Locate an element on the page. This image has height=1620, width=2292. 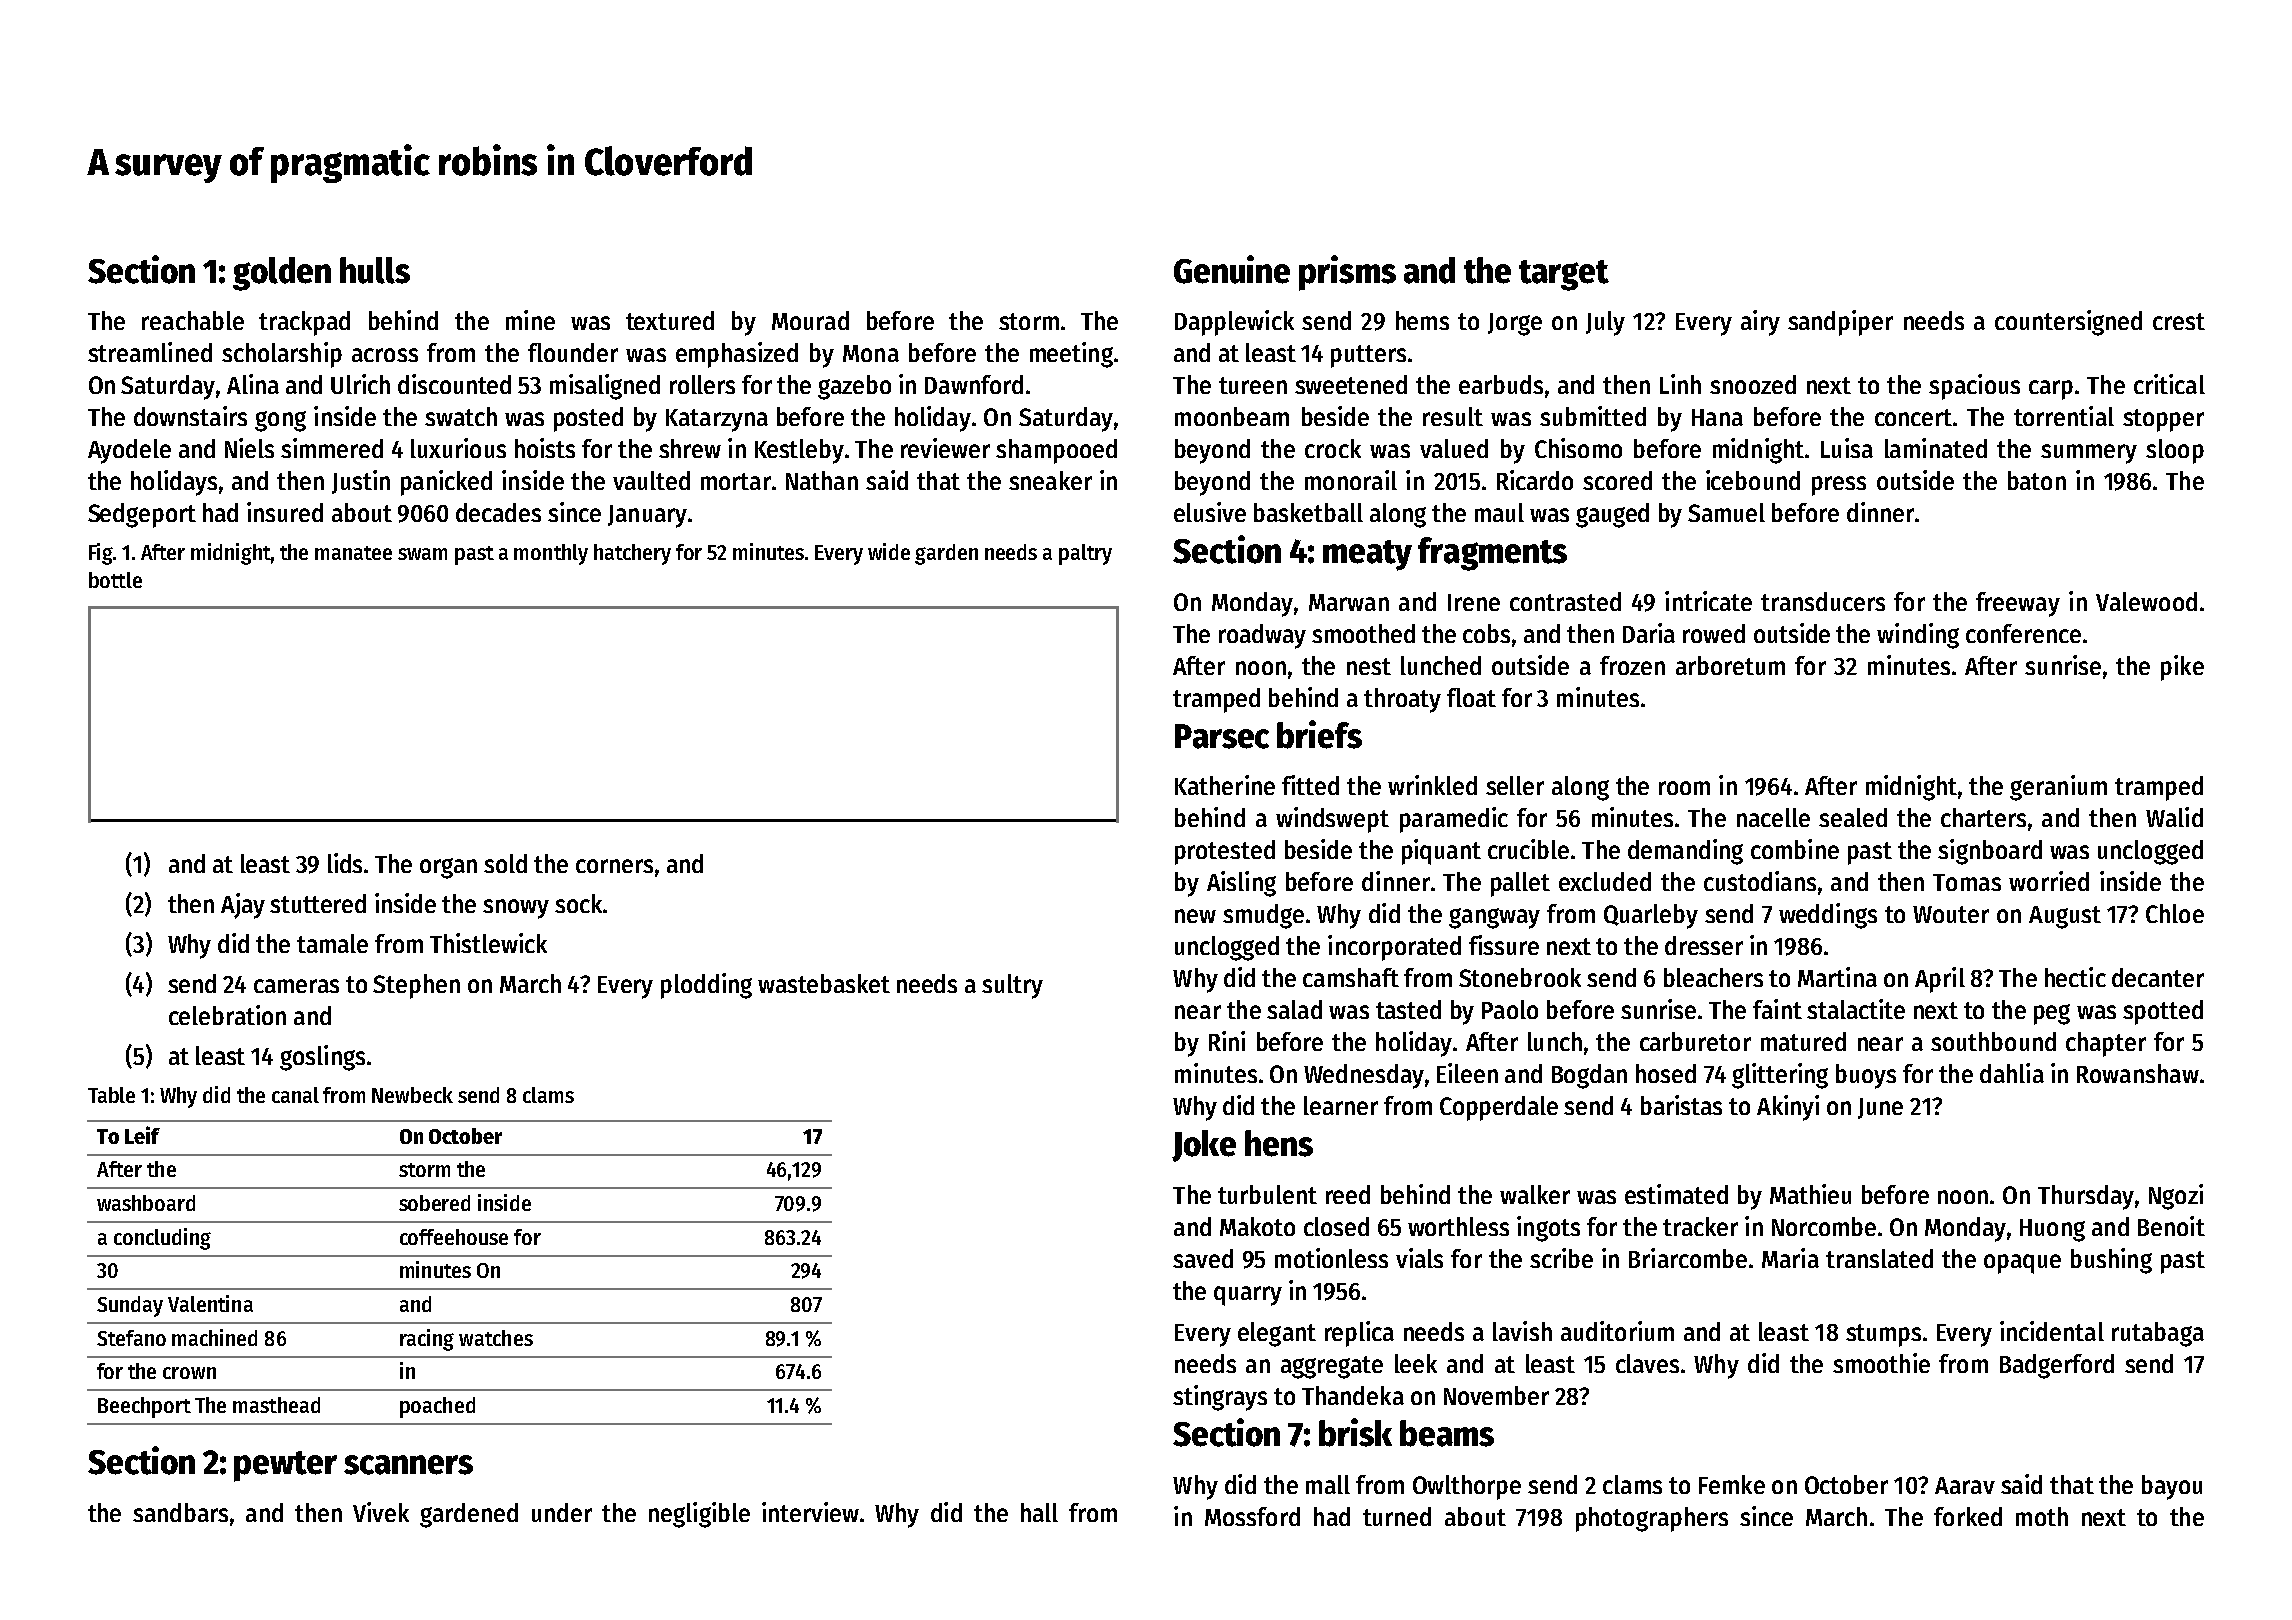
golden is located at coordinates (282, 274).
